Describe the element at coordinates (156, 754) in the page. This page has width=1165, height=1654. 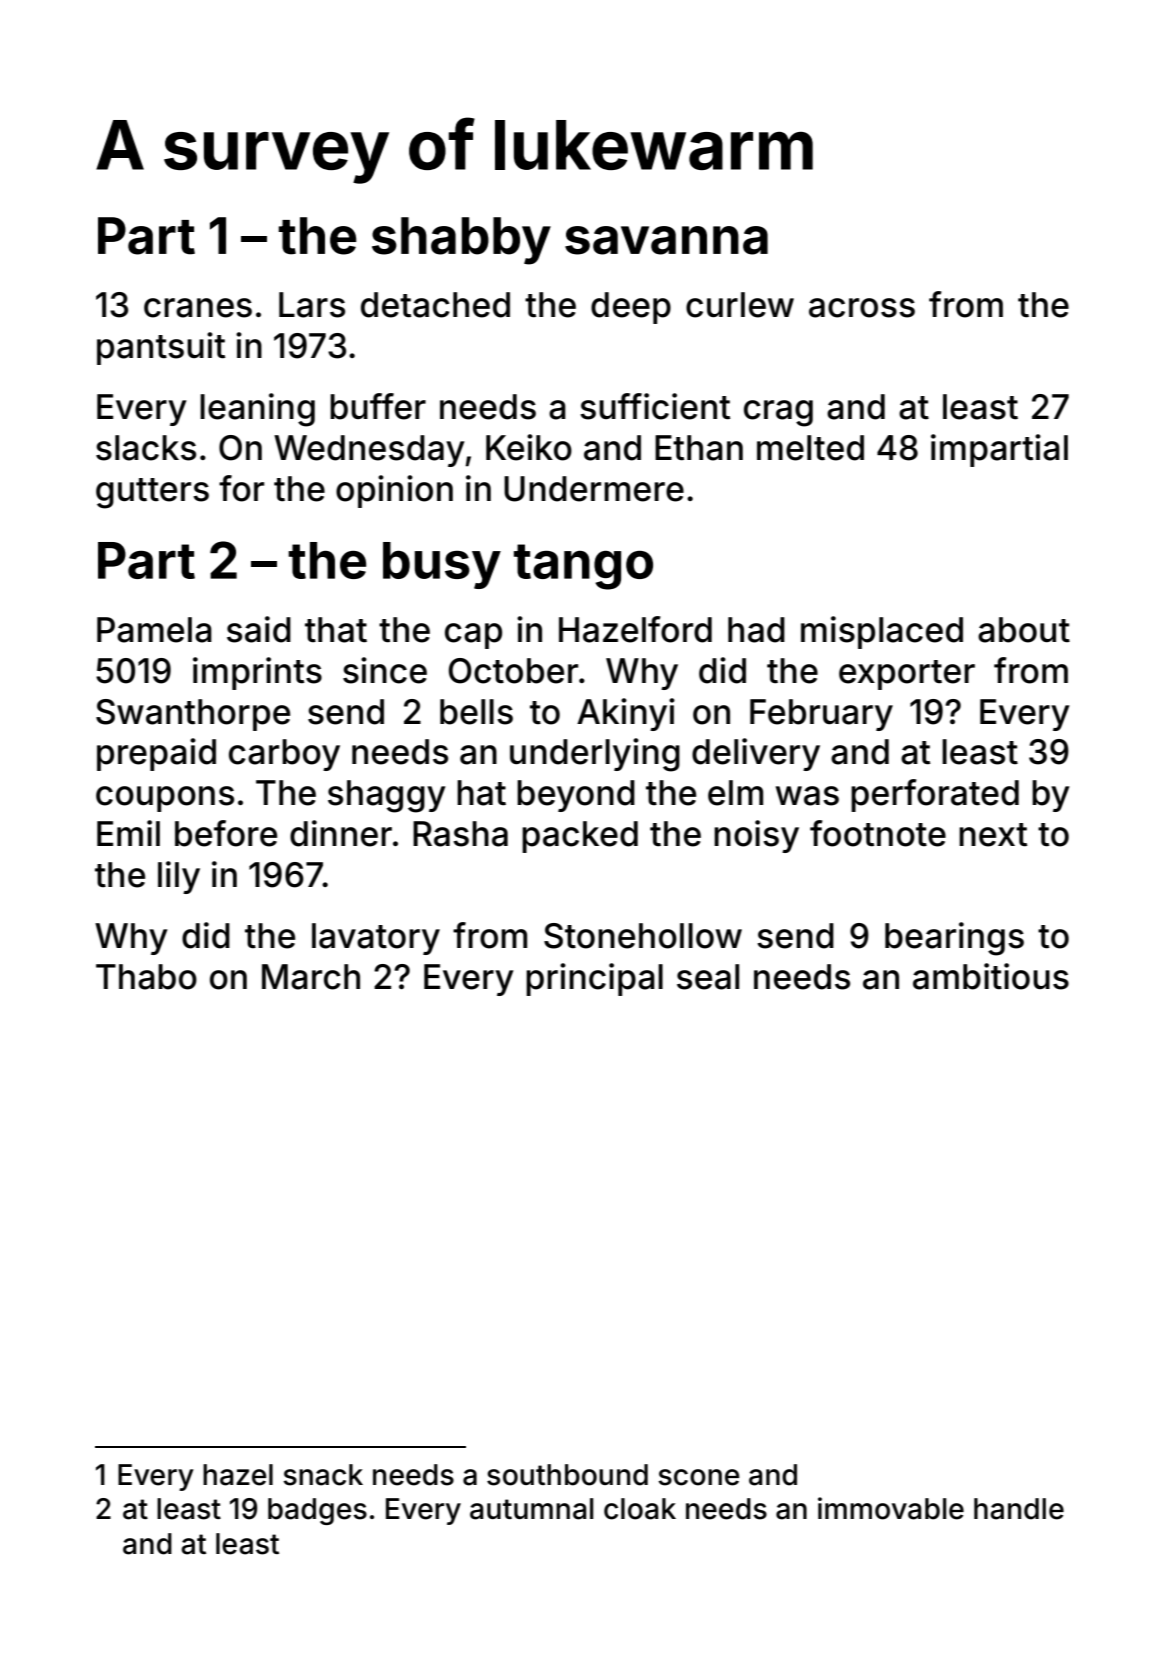
I see `prepaid` at that location.
